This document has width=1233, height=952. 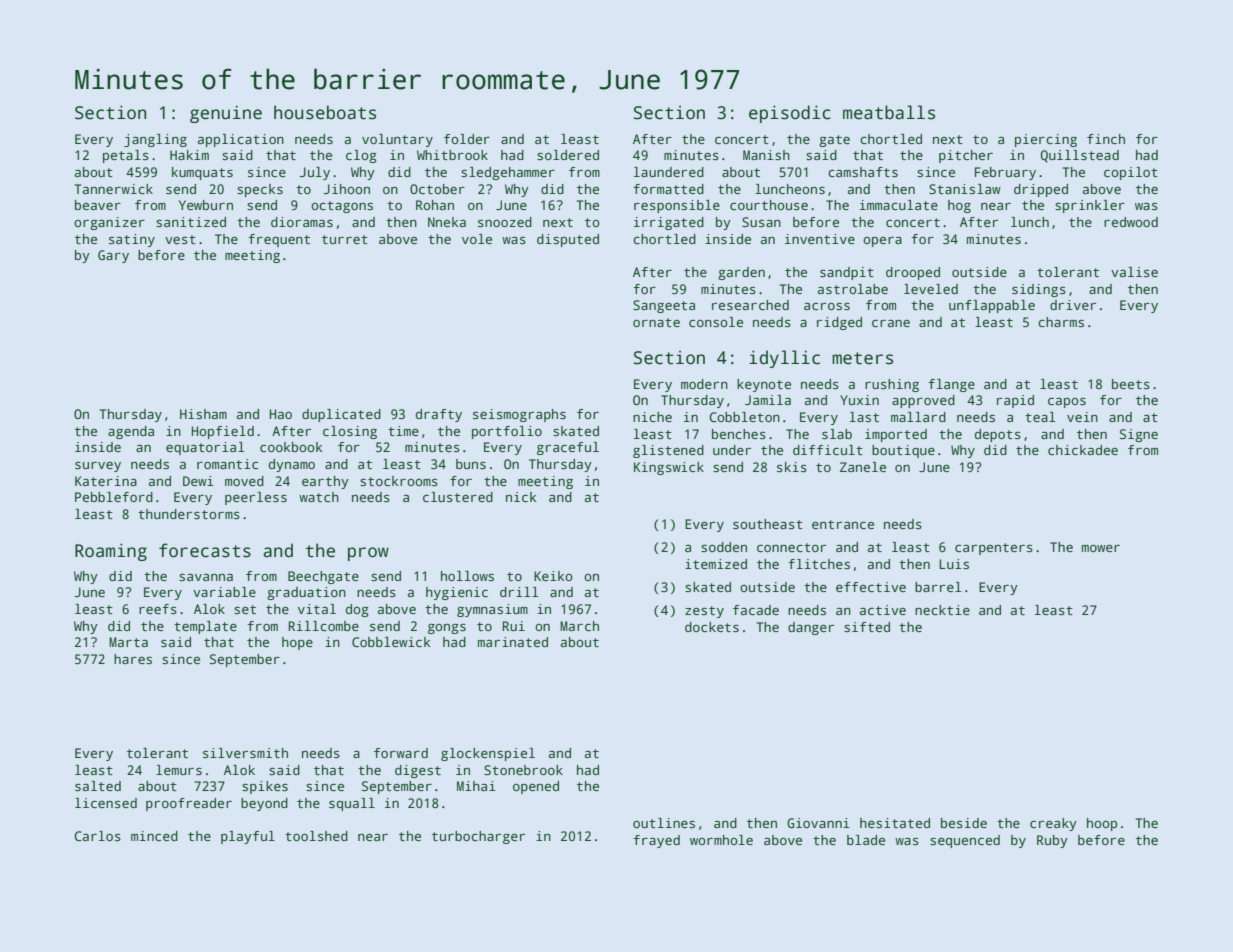 What do you see at coordinates (324, 626) in the document?
I see `Rillcombe` at bounding box center [324, 626].
